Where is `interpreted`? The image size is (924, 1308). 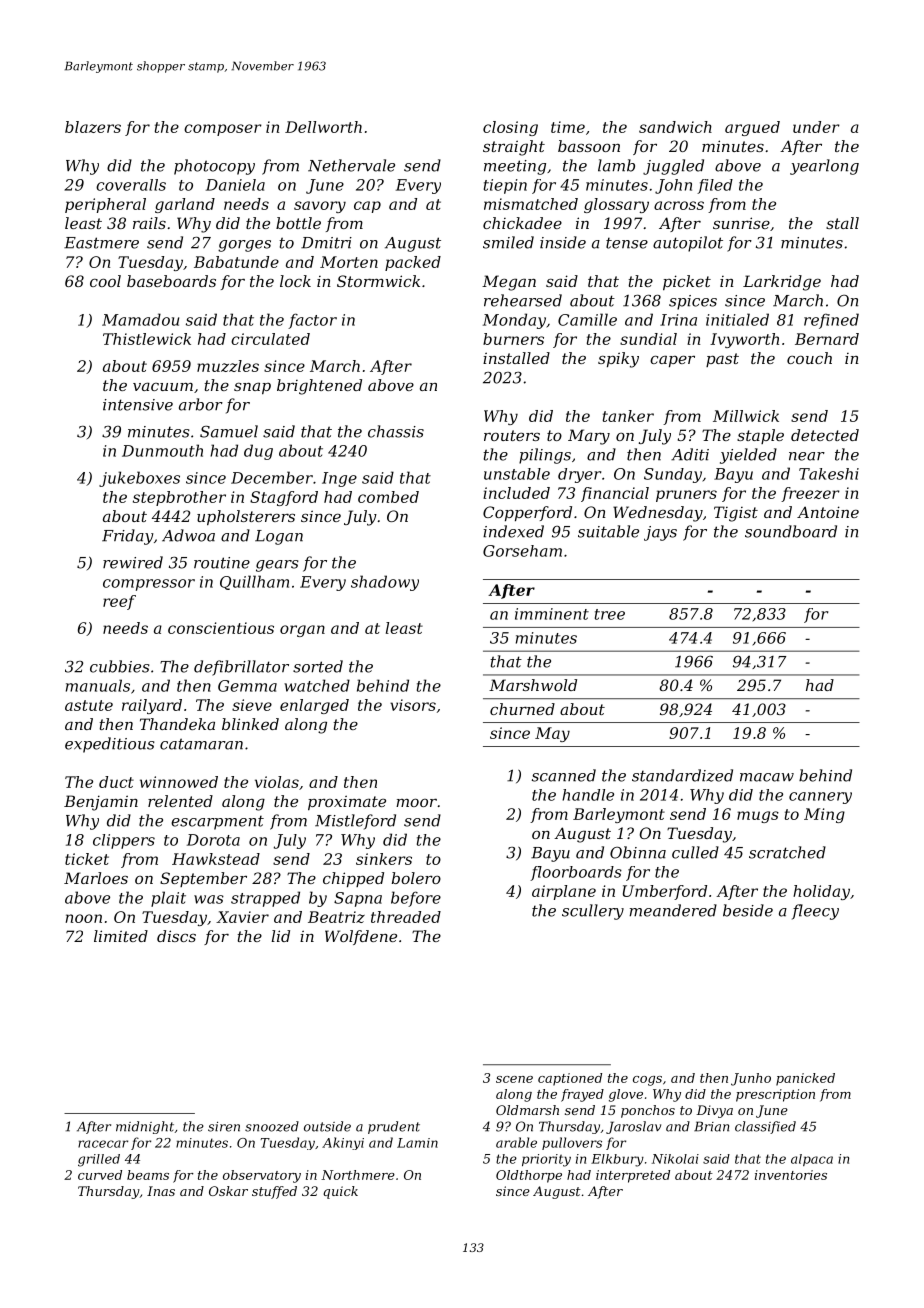 interpreted is located at coordinates (633, 1176).
